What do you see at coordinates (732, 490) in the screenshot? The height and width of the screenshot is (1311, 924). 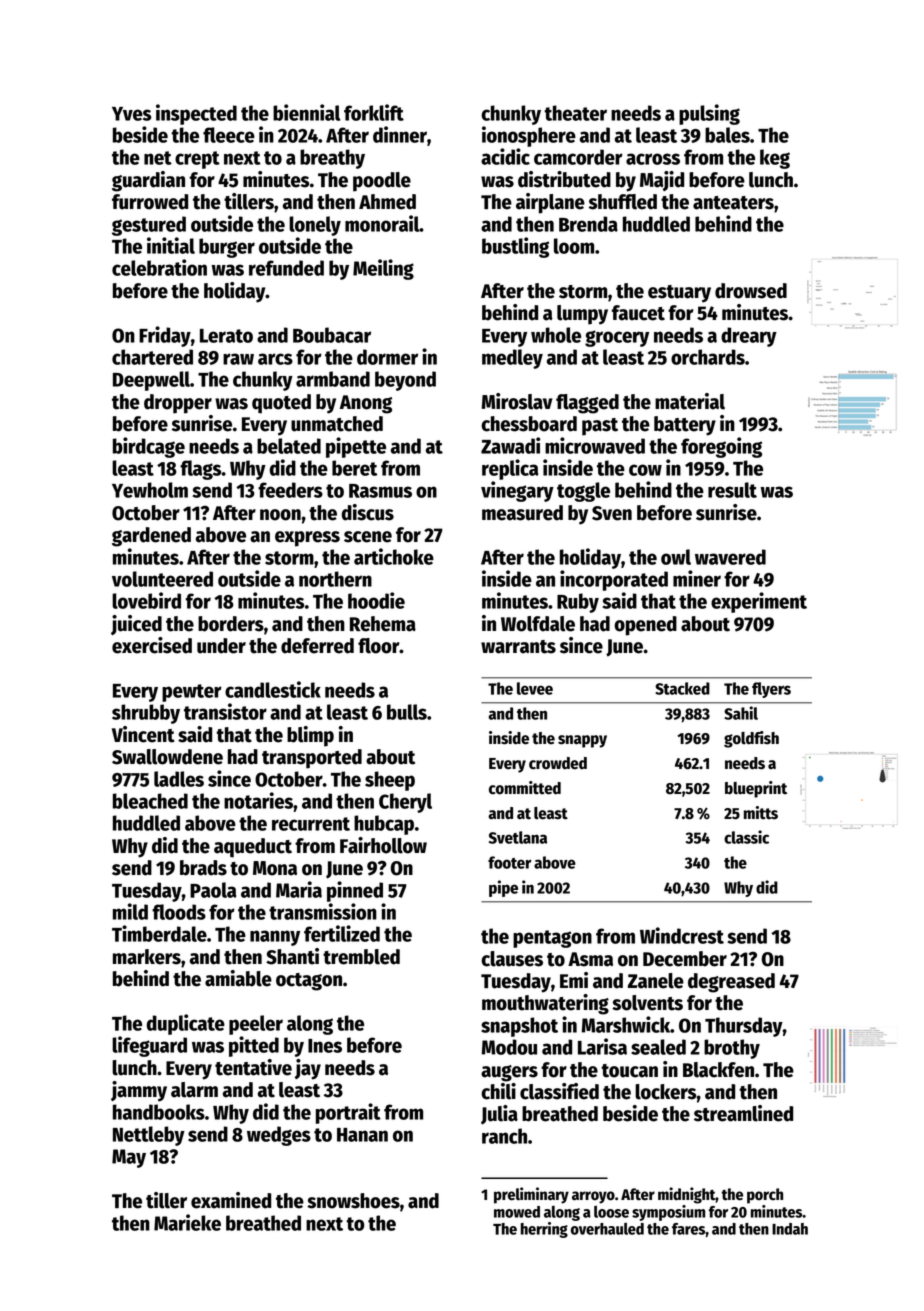 I see `result` at bounding box center [732, 490].
